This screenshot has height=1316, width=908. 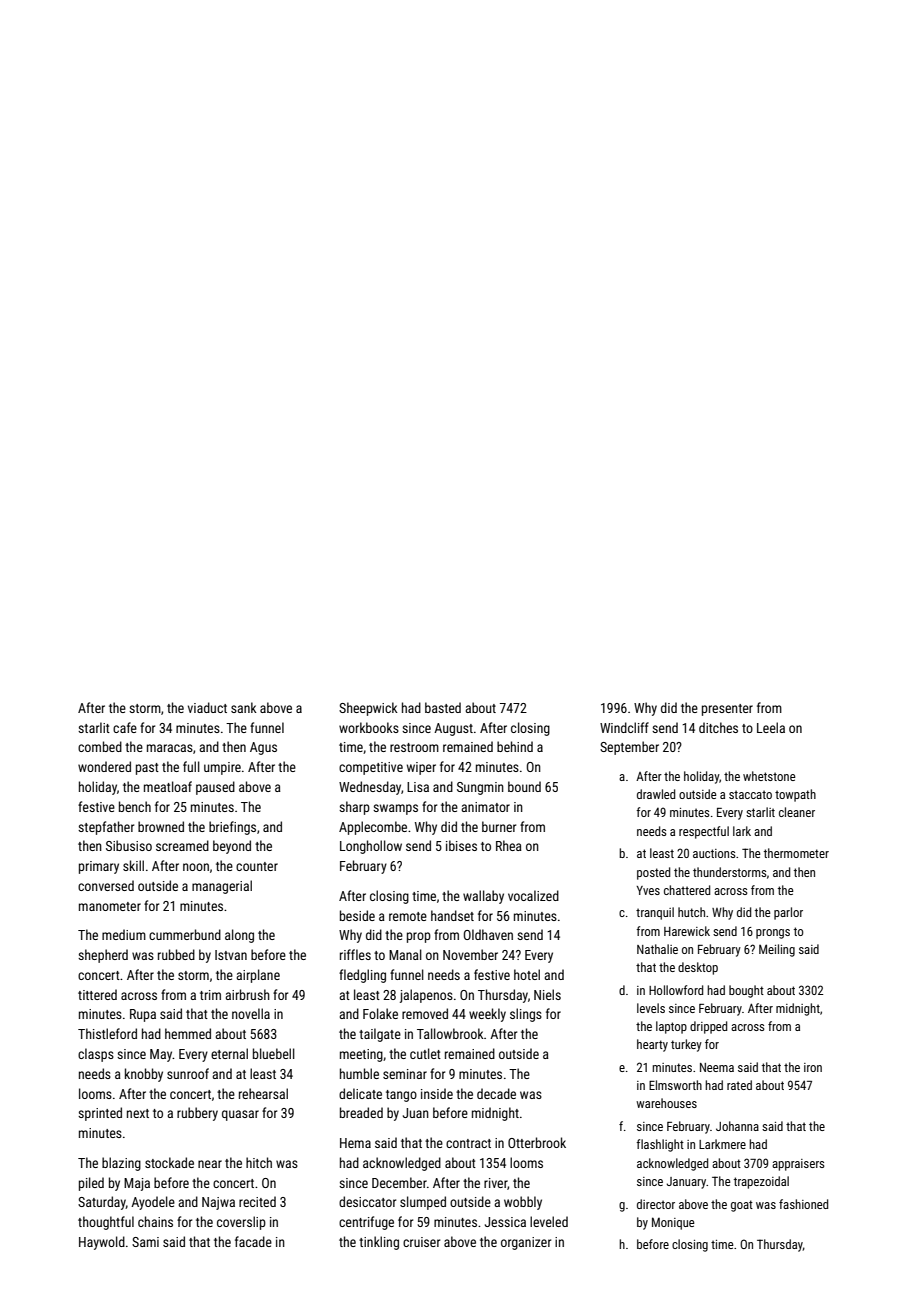 What do you see at coordinates (97, 994) in the screenshot?
I see `tittered` at bounding box center [97, 994].
